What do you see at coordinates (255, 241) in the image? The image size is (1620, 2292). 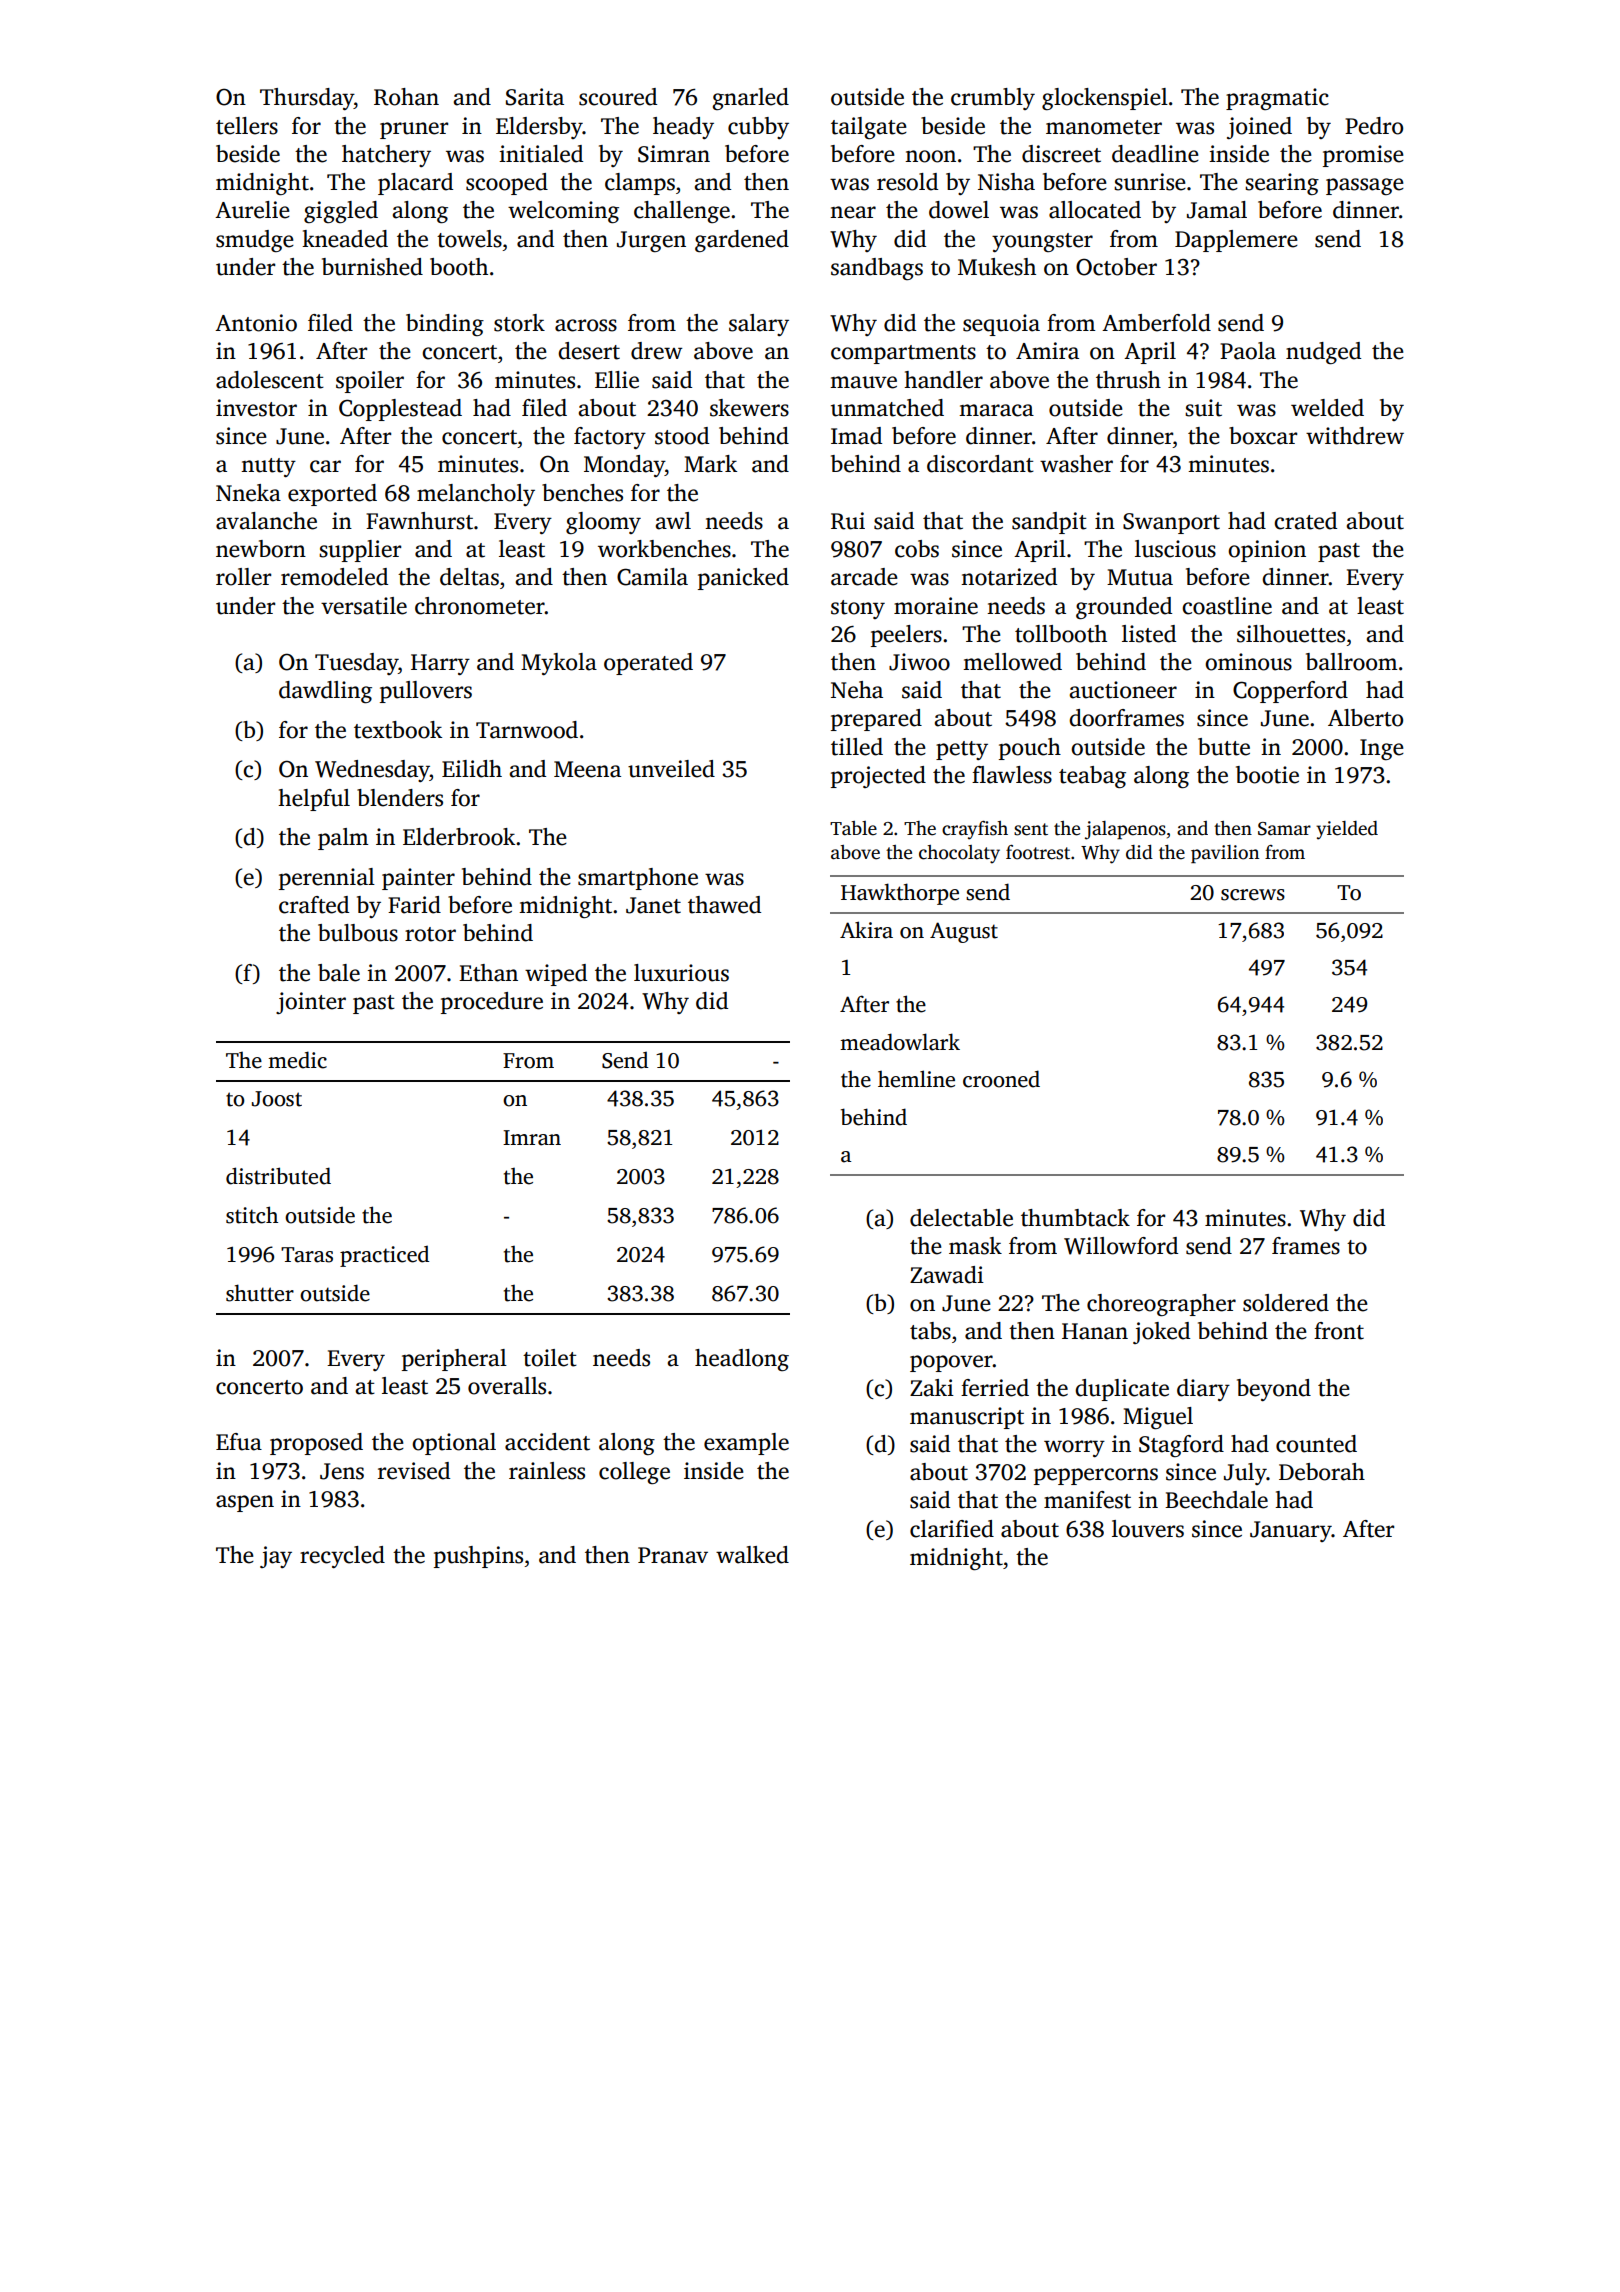 I see `smudge` at bounding box center [255, 241].
